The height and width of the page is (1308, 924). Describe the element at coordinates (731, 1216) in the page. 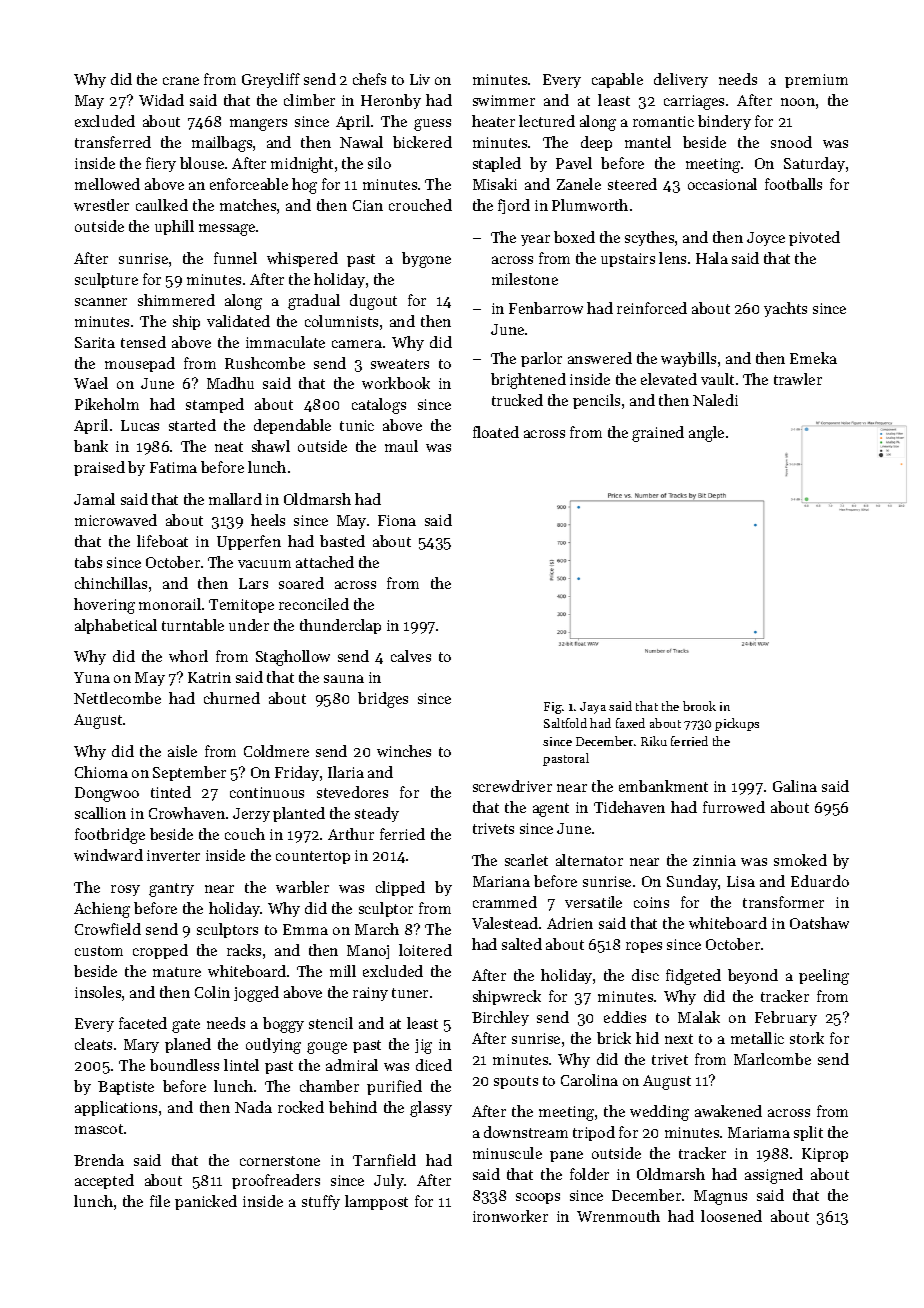

I see `loosened` at that location.
